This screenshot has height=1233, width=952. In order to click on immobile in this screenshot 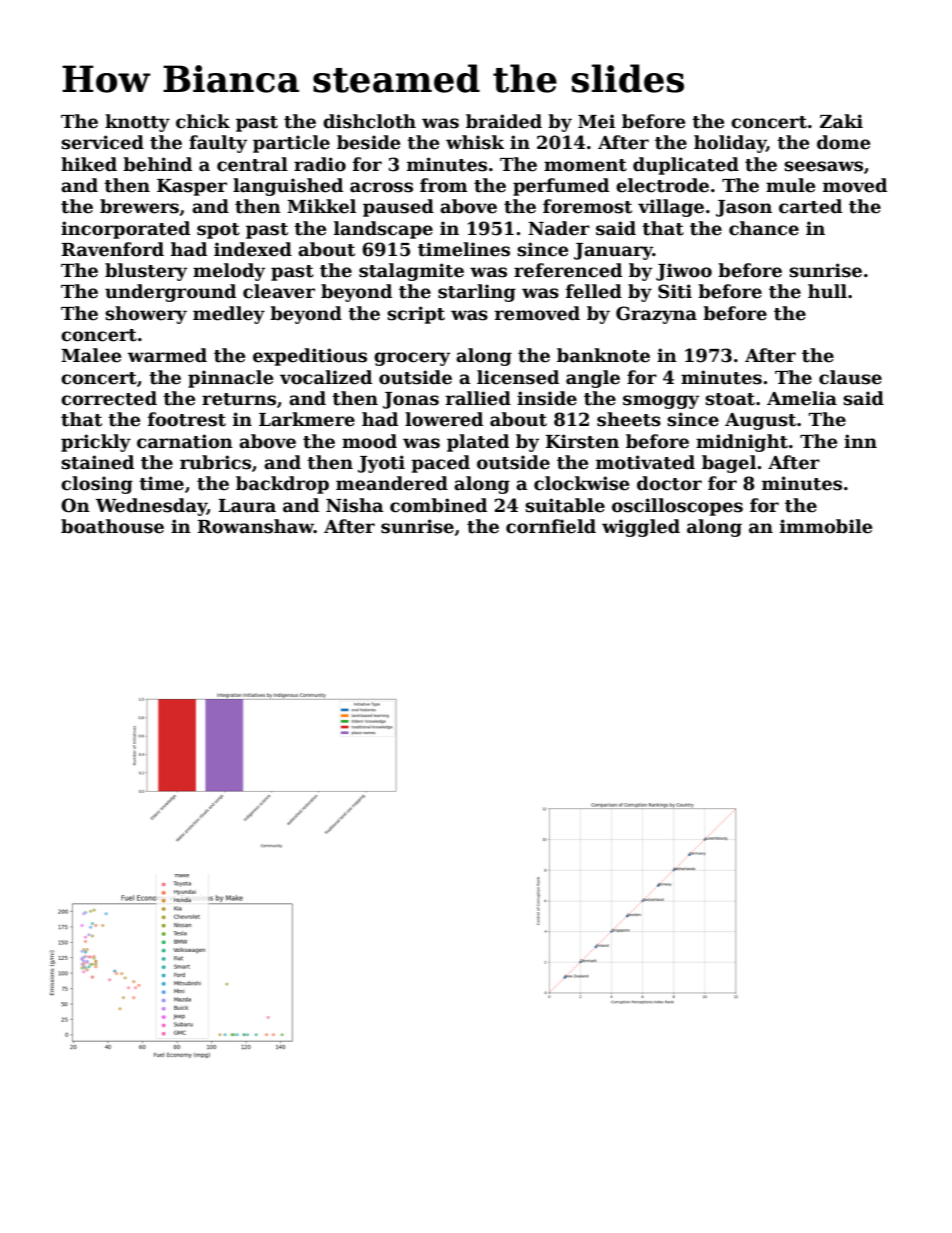, I will do `click(826, 526)`.
